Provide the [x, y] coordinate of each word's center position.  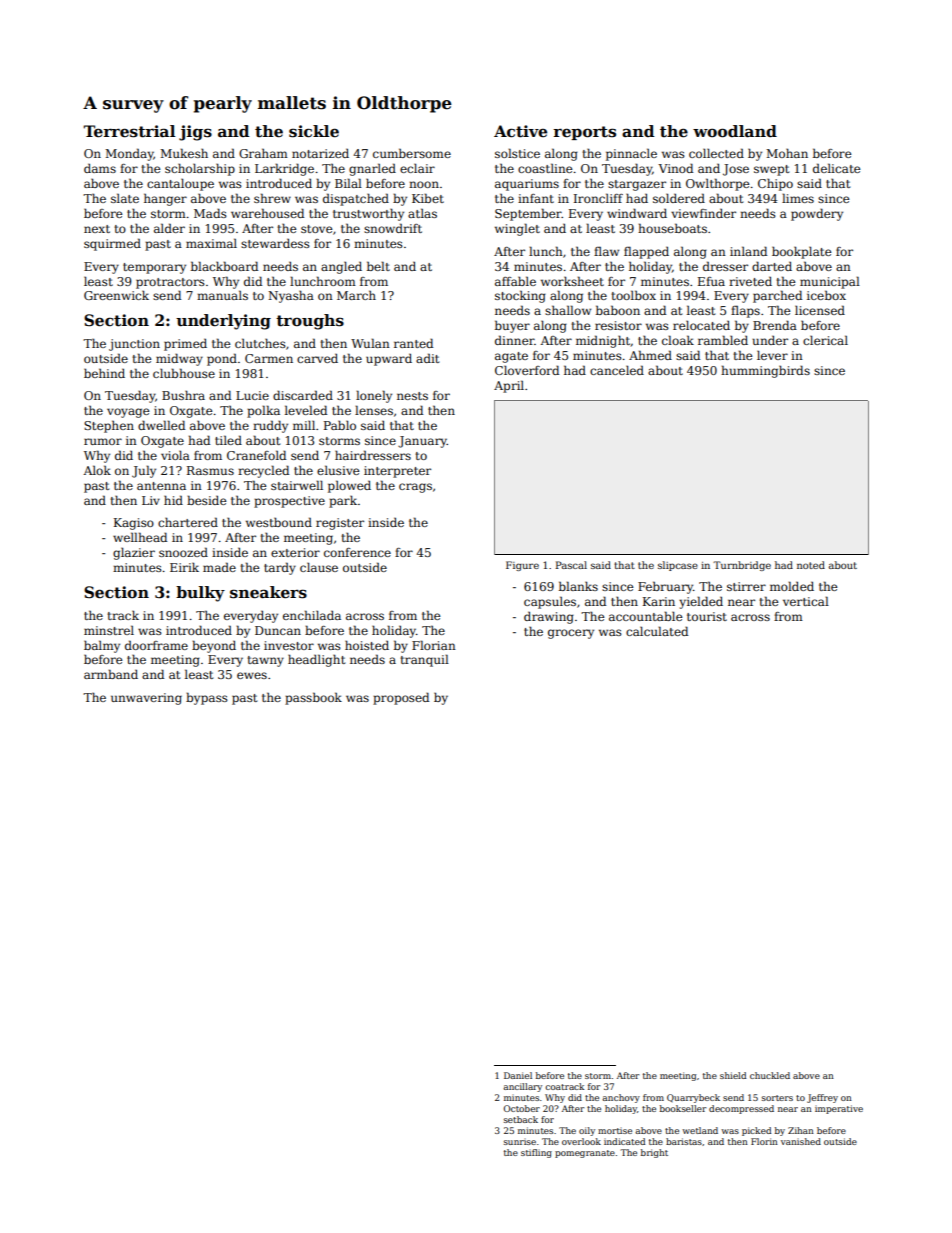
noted [811, 565]
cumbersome [412, 153]
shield [733, 1075]
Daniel [518, 1075]
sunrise [520, 1142]
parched [777, 296]
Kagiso [134, 524]
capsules [550, 602]
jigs [195, 133]
